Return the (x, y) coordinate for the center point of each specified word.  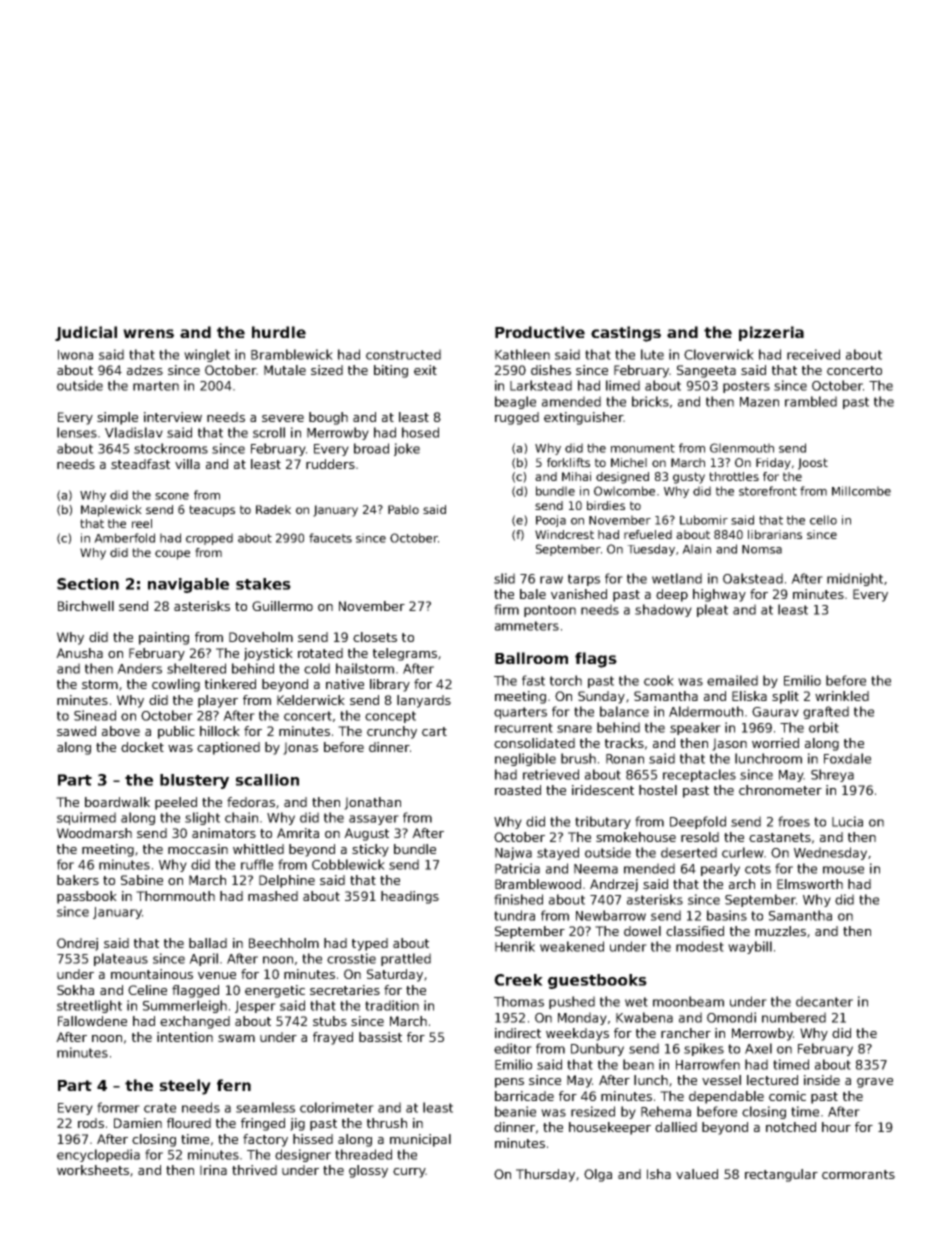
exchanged (195, 1022)
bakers (78, 880)
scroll (269, 432)
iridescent (603, 790)
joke (407, 449)
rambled (811, 401)
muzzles (780, 931)
